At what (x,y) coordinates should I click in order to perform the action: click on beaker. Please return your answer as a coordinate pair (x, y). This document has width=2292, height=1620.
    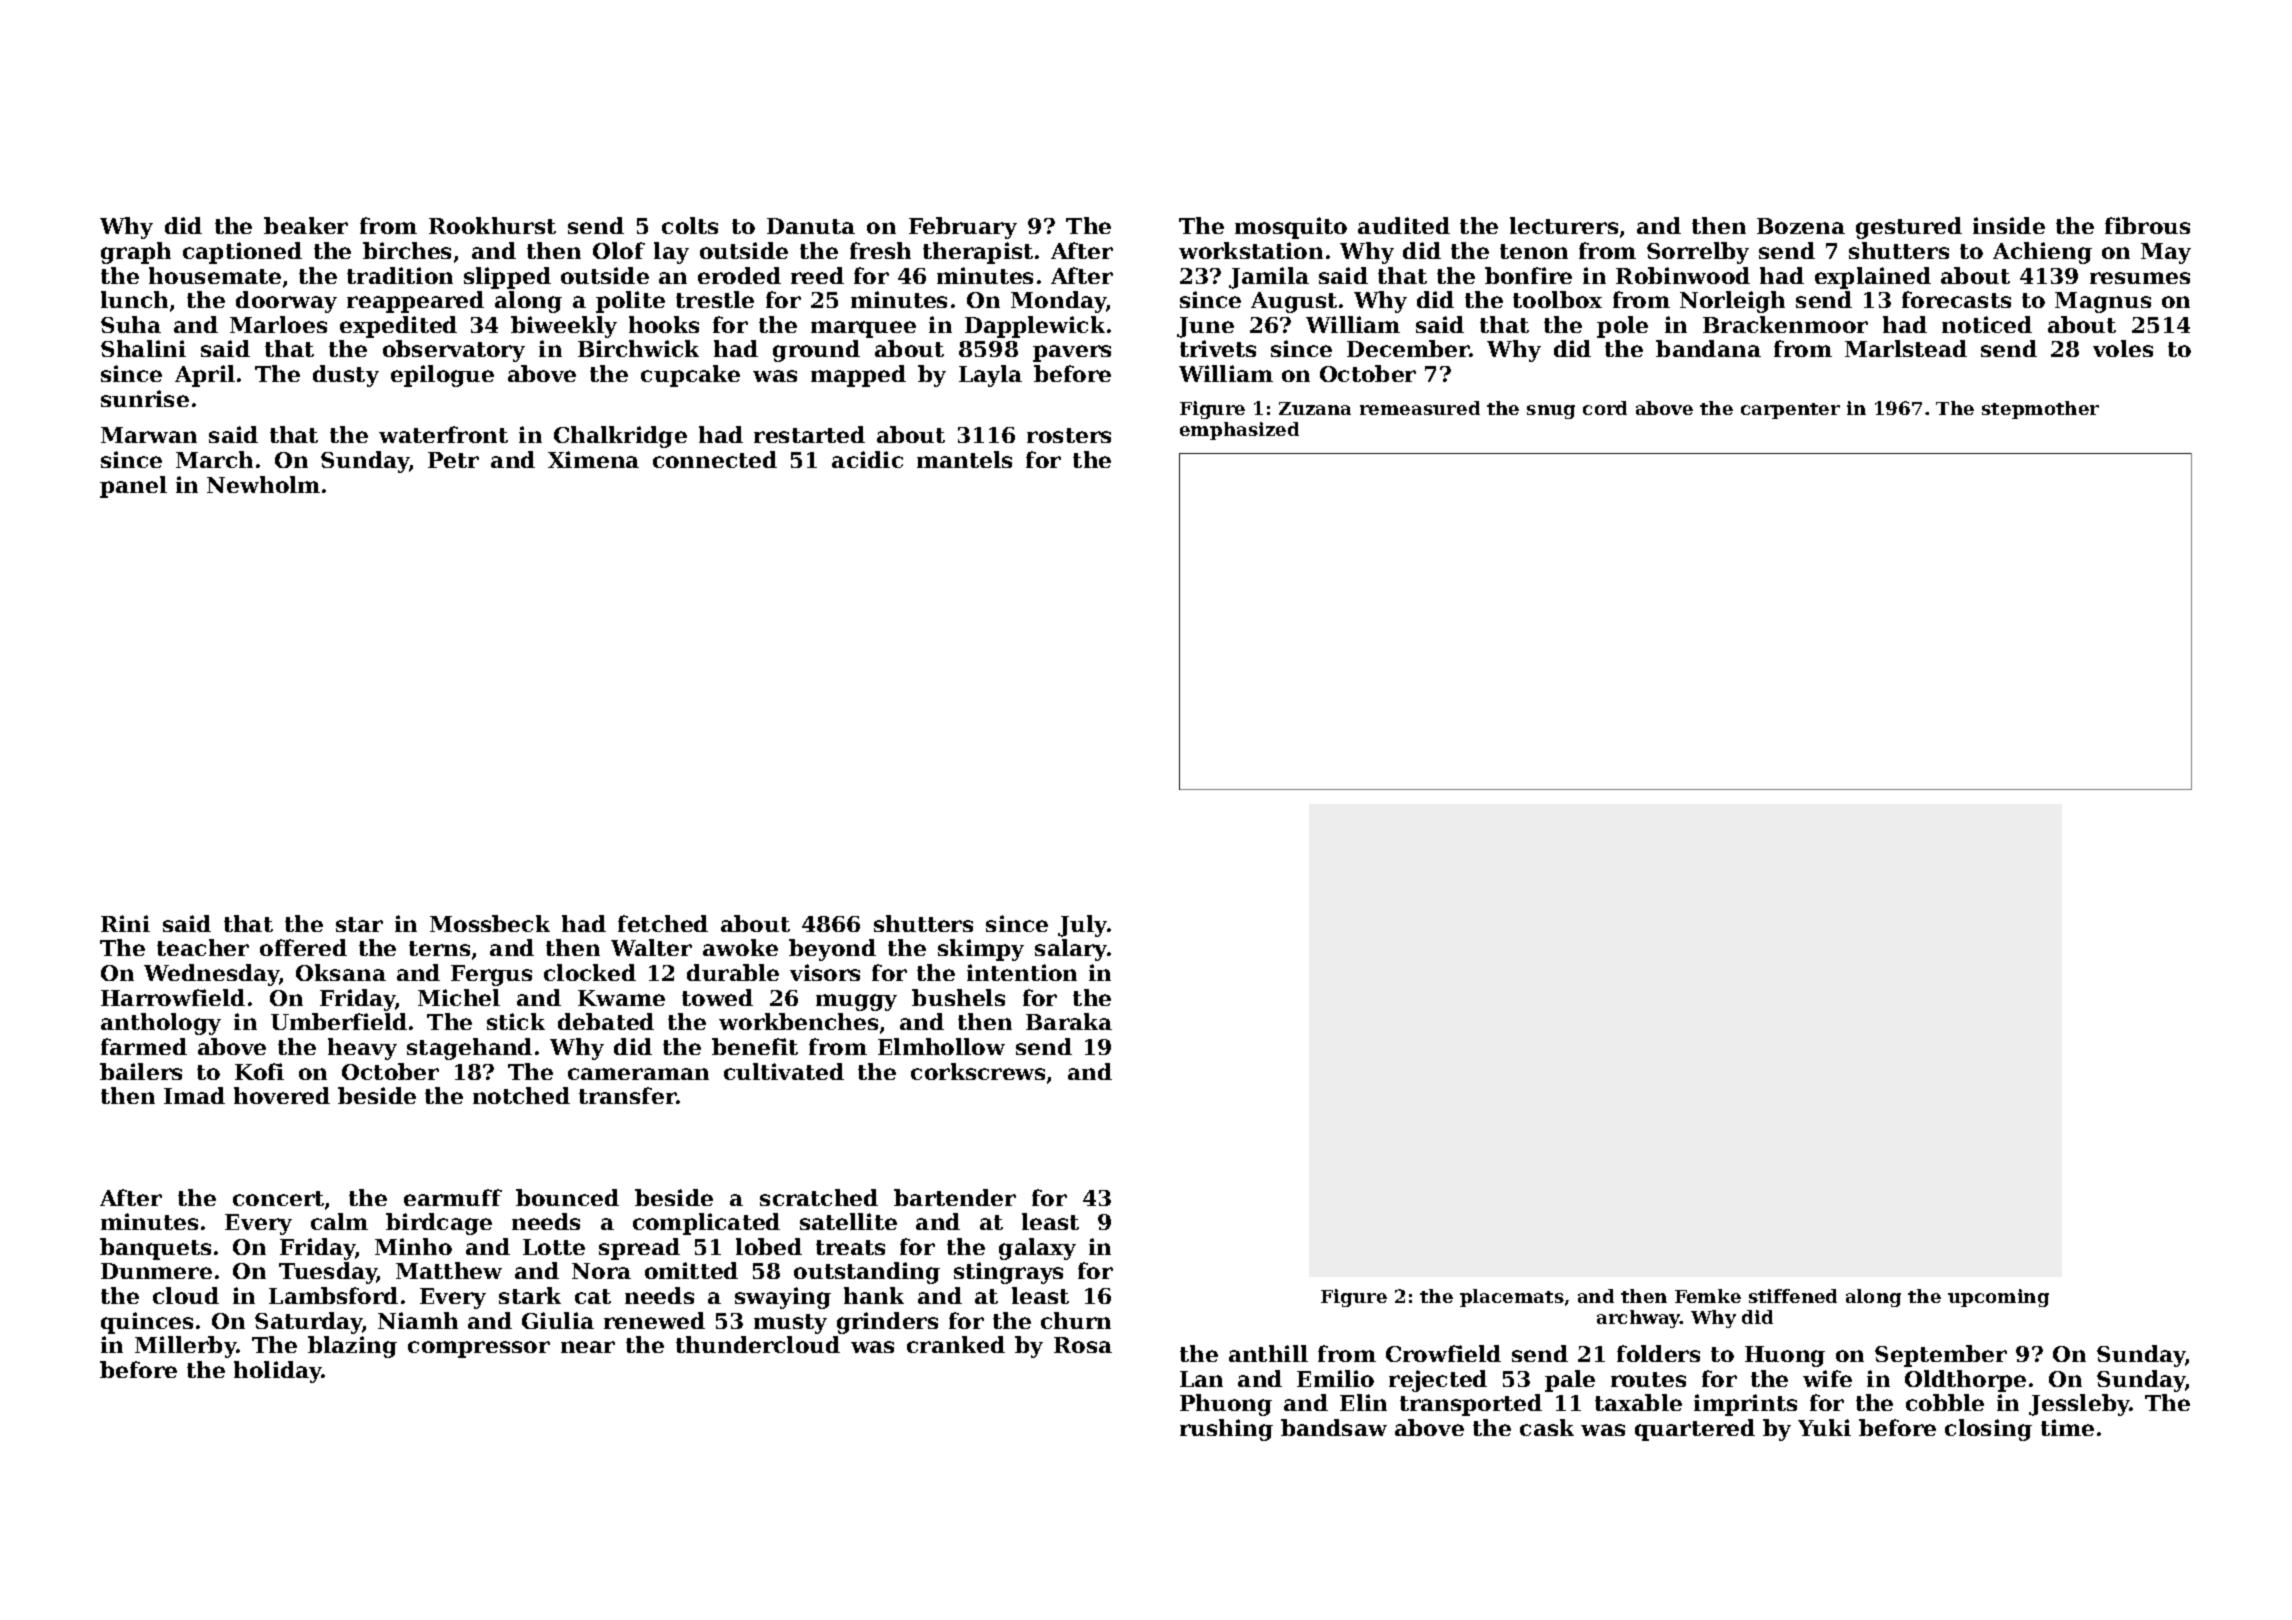
    Looking at the image, I should click on (306, 225).
